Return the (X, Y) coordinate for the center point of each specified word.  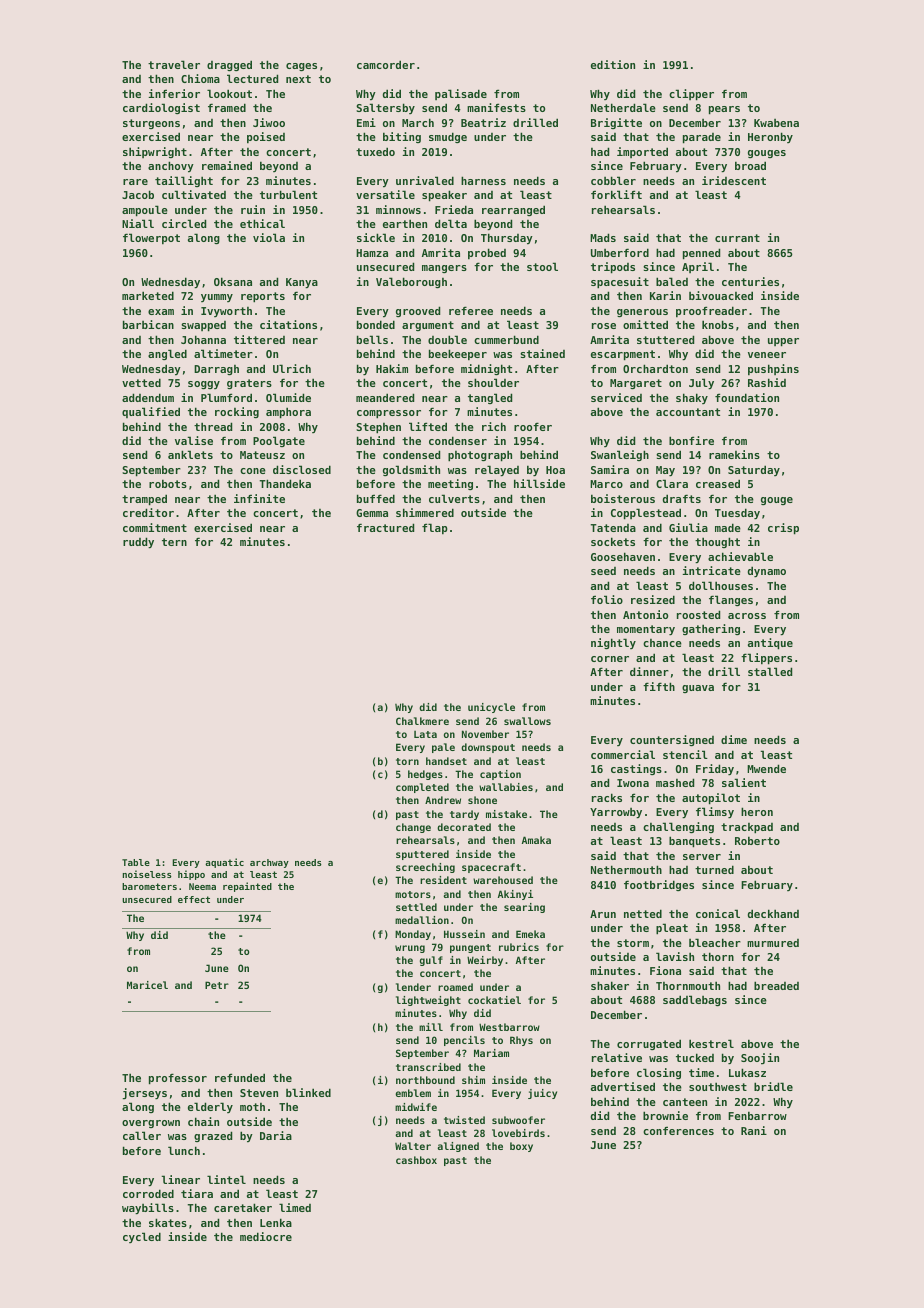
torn (407, 761)
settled (416, 907)
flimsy (715, 812)
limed (295, 1207)
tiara (197, 1193)
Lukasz (747, 1072)
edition (613, 64)
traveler (174, 64)
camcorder (386, 64)
